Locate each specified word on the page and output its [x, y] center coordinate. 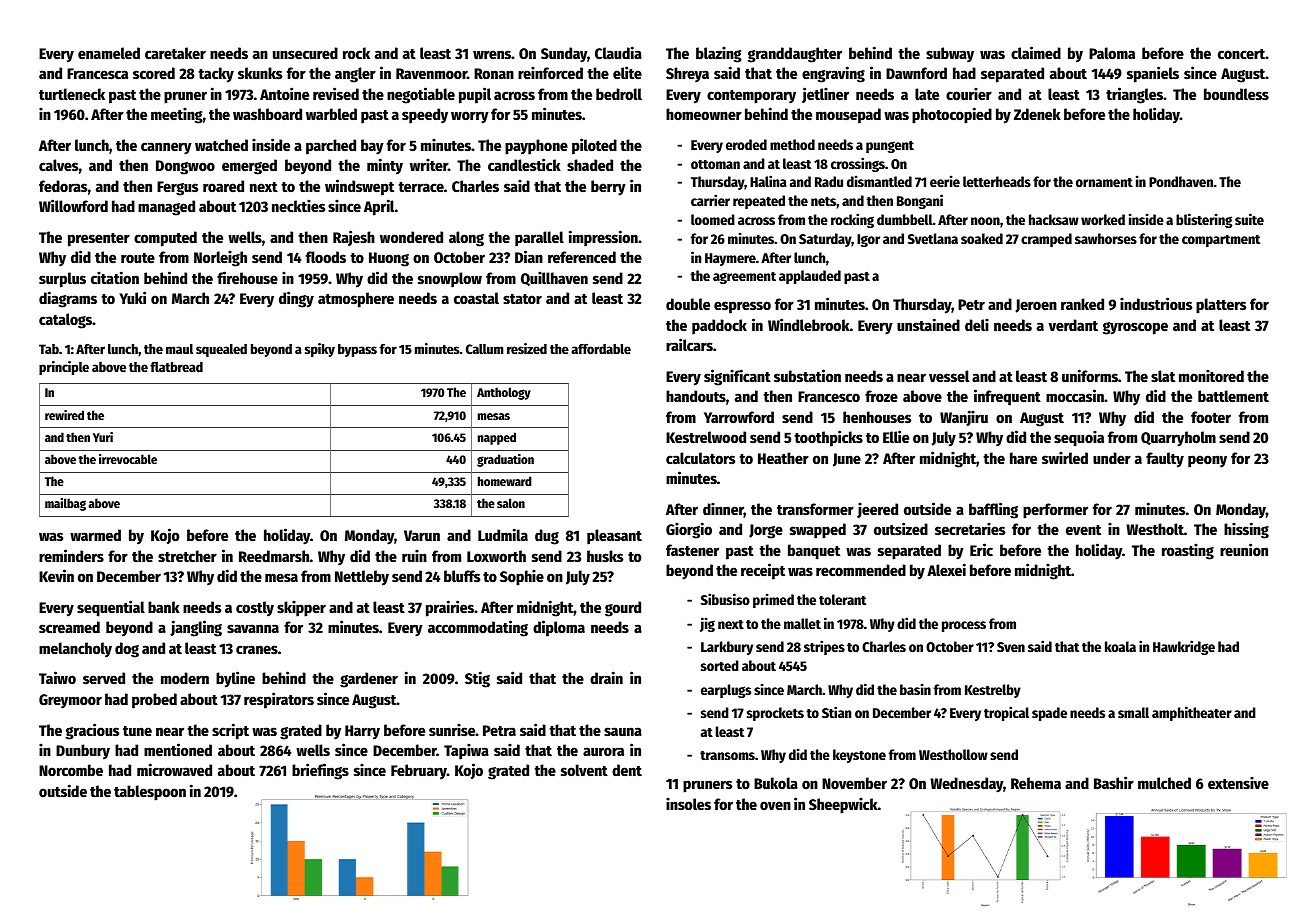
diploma [559, 628]
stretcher [187, 556]
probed [154, 701]
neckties [298, 205]
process [964, 626]
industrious [1156, 303]
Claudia [618, 52]
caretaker [175, 53]
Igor [868, 240]
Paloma [1112, 53]
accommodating [478, 628]
